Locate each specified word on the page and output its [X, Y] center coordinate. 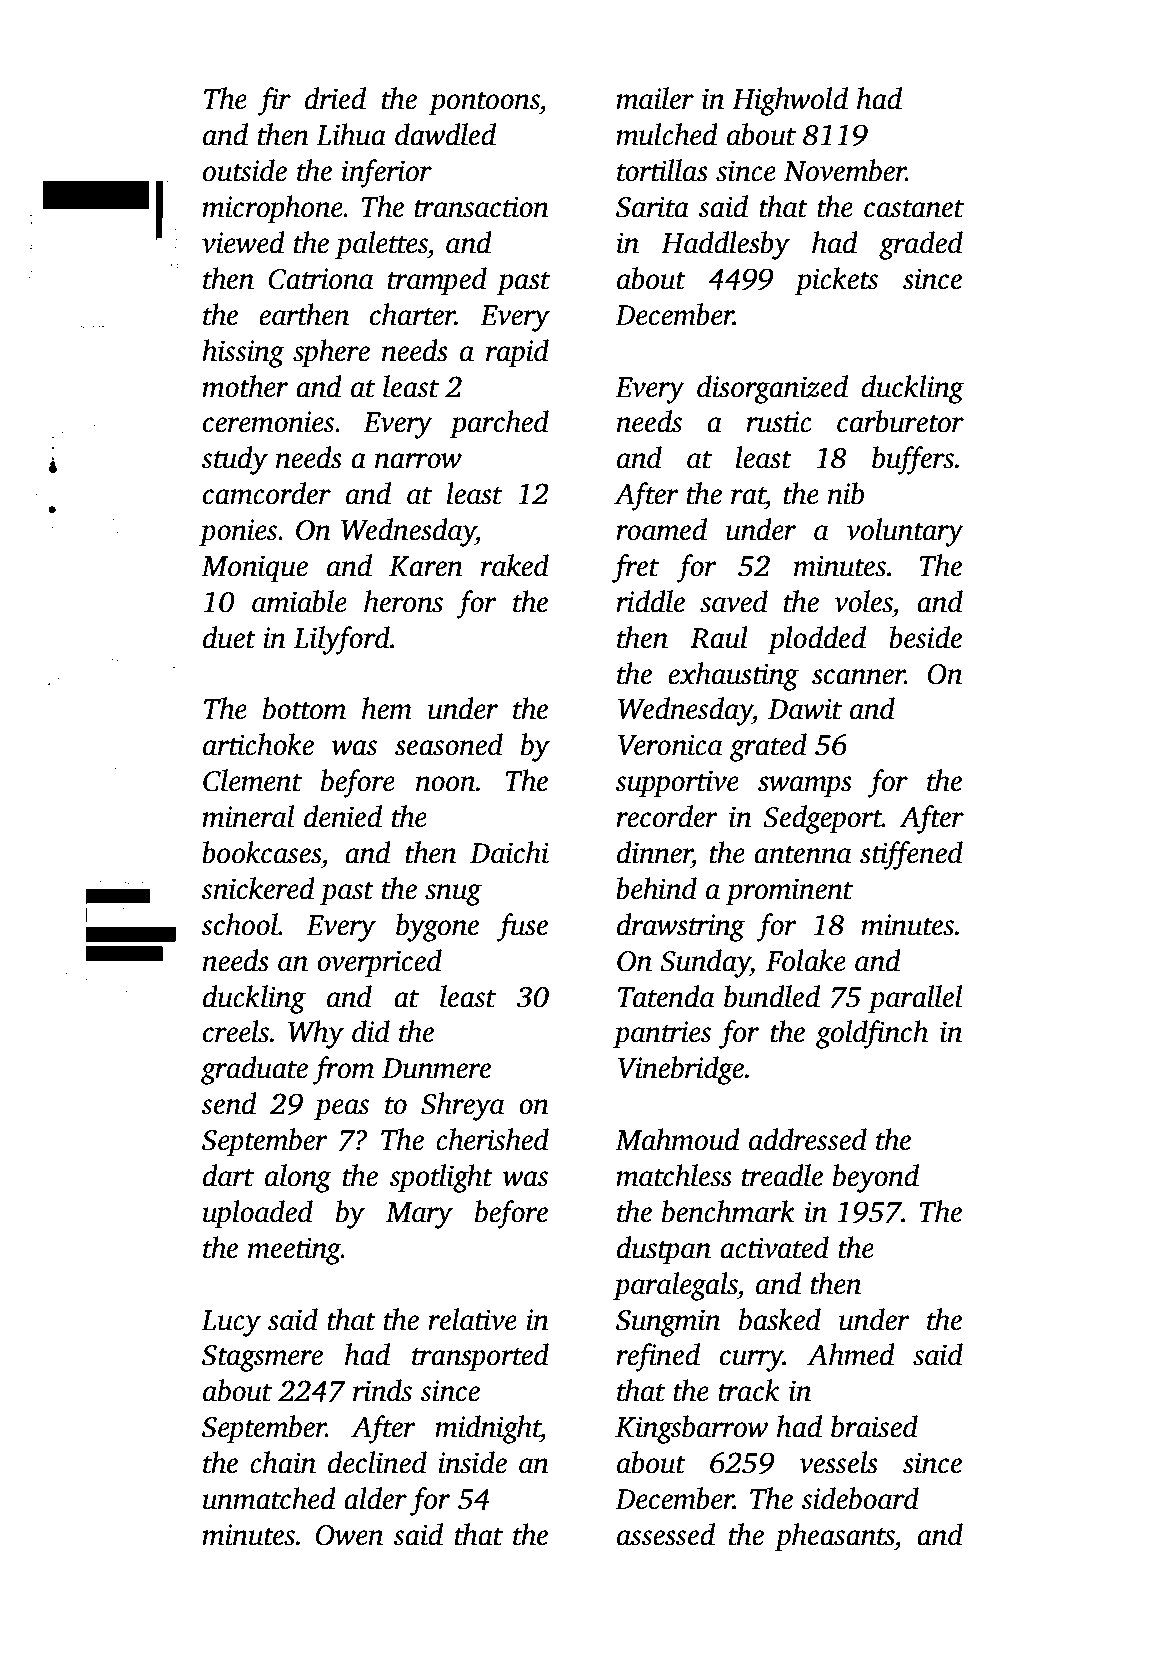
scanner [858, 677]
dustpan [664, 1250]
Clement [252, 780]
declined [377, 1462]
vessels [838, 1462]
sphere [331, 353]
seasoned [449, 744]
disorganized [772, 389]
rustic [779, 422]
